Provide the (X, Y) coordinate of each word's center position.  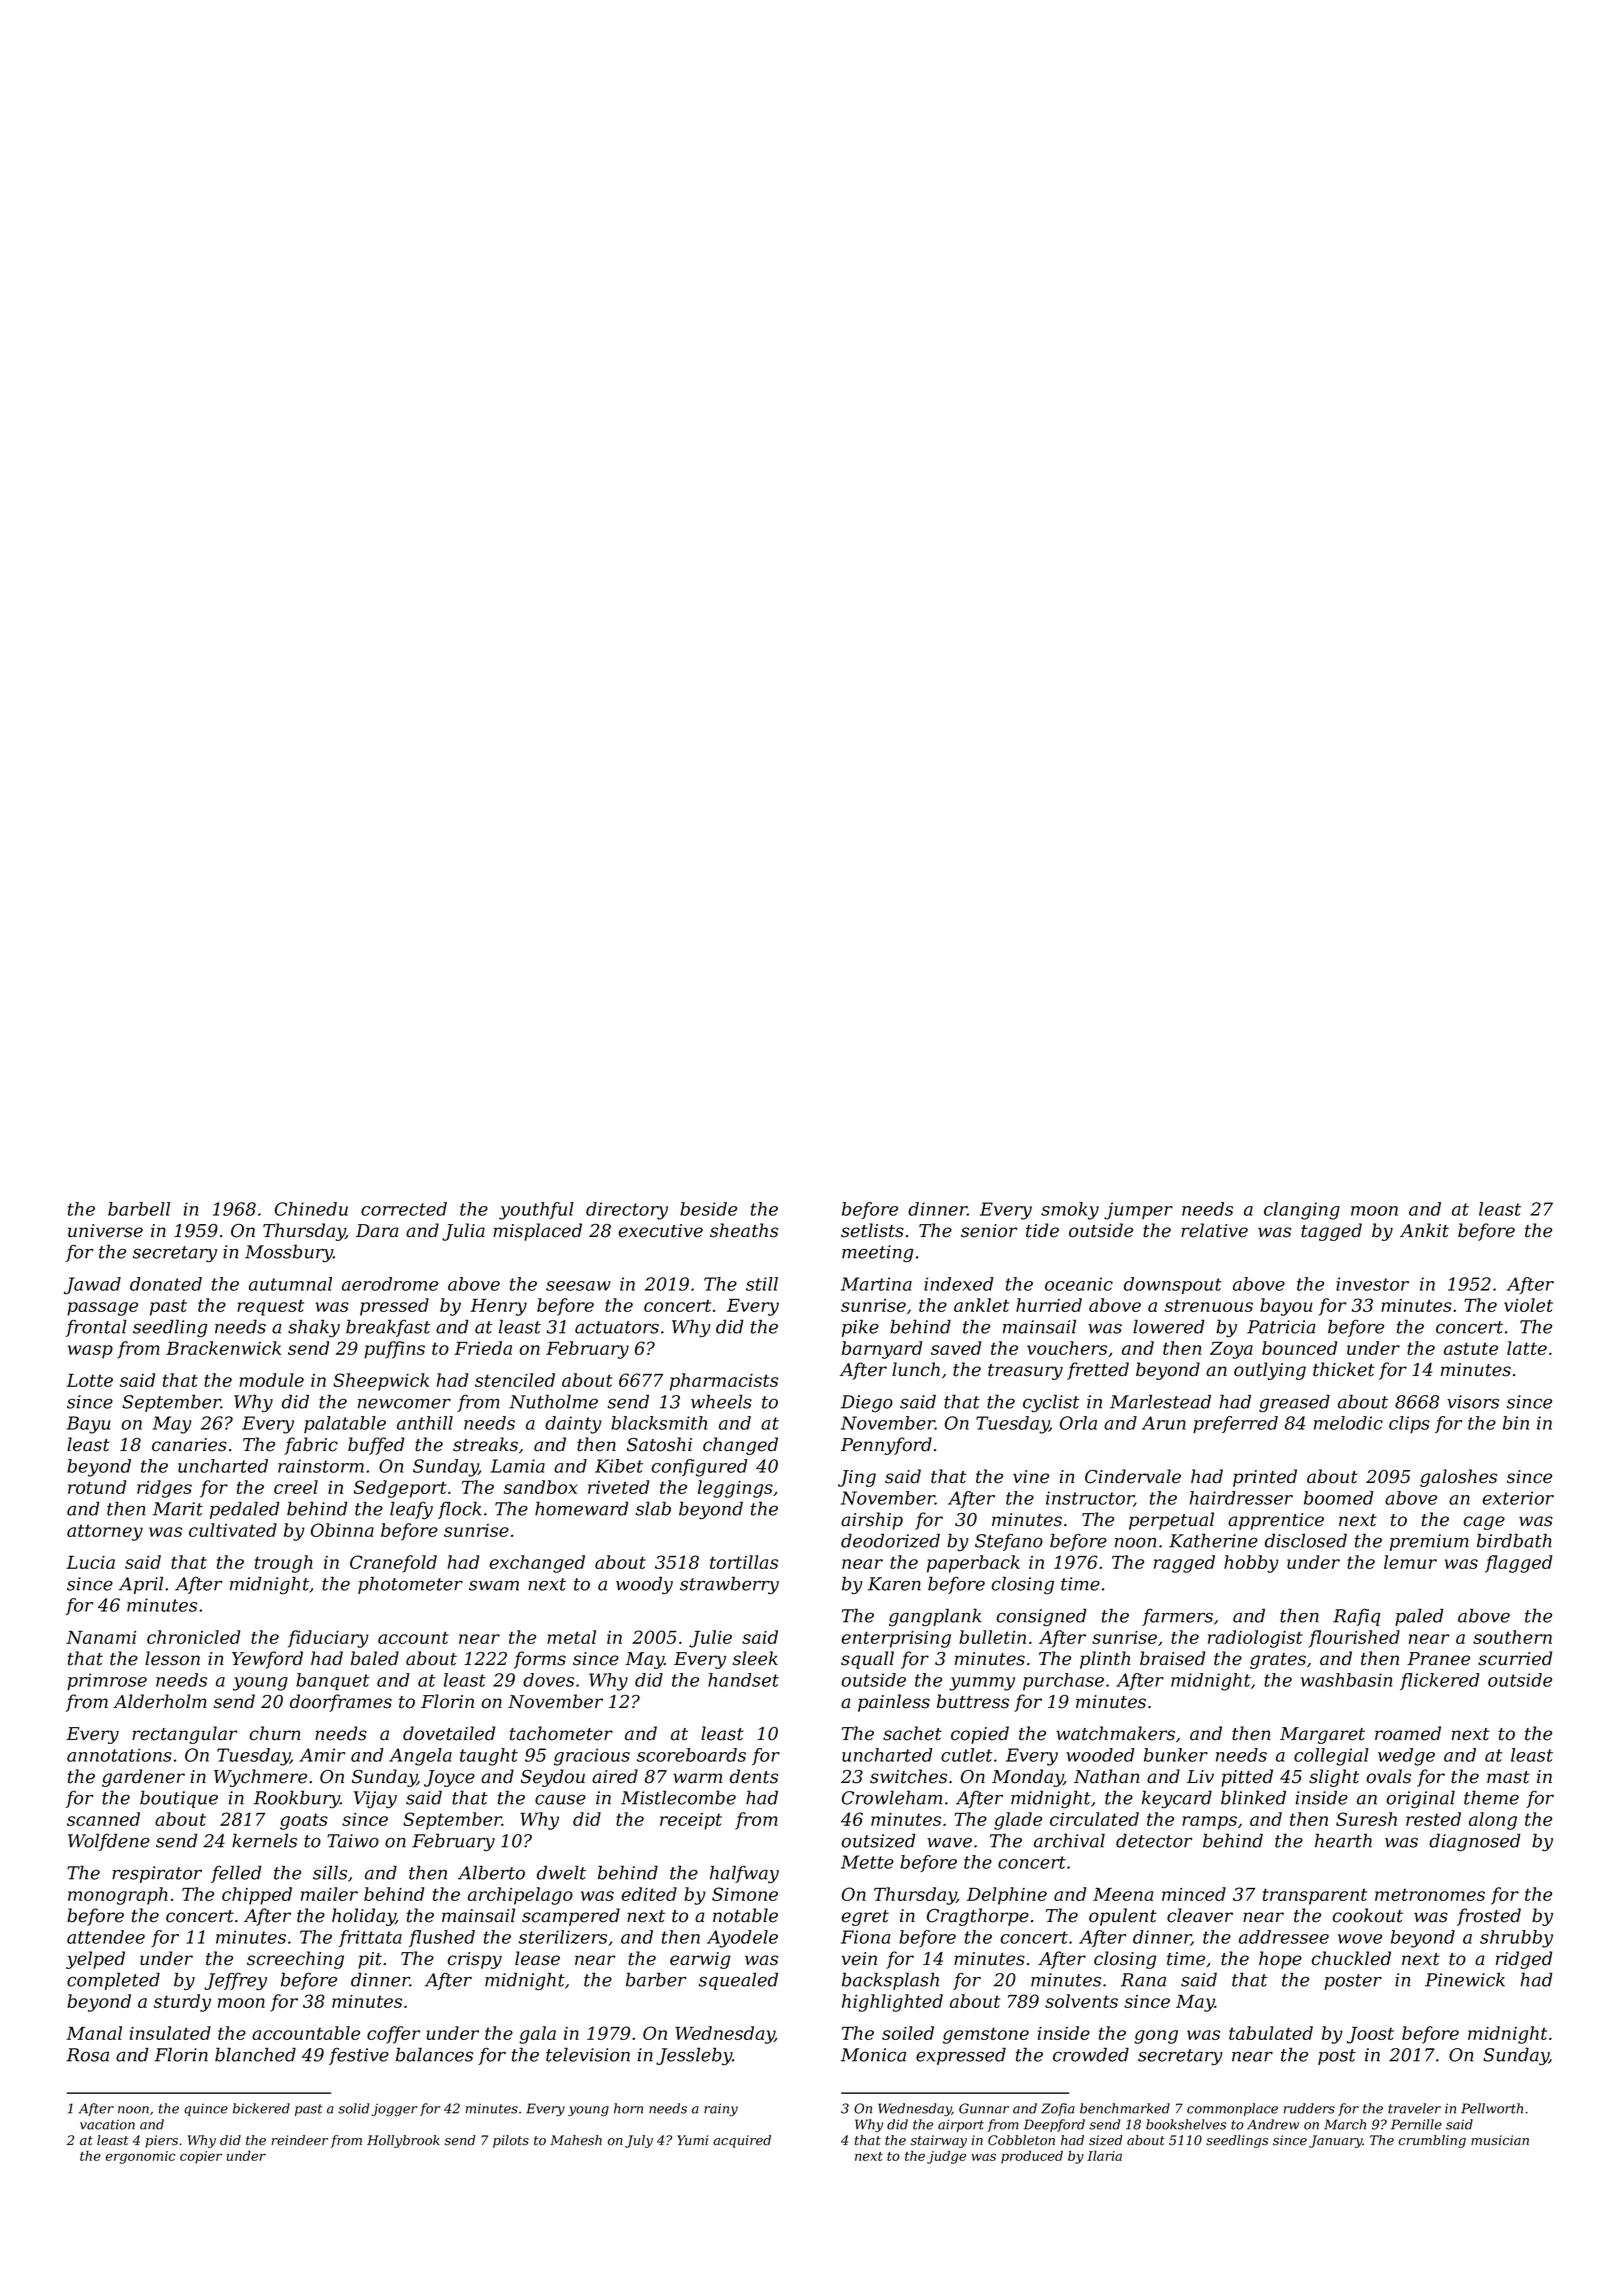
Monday (1028, 1778)
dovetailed (449, 1733)
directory (627, 1211)
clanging (1302, 1211)
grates (1278, 1661)
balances (434, 2054)
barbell (139, 1209)
